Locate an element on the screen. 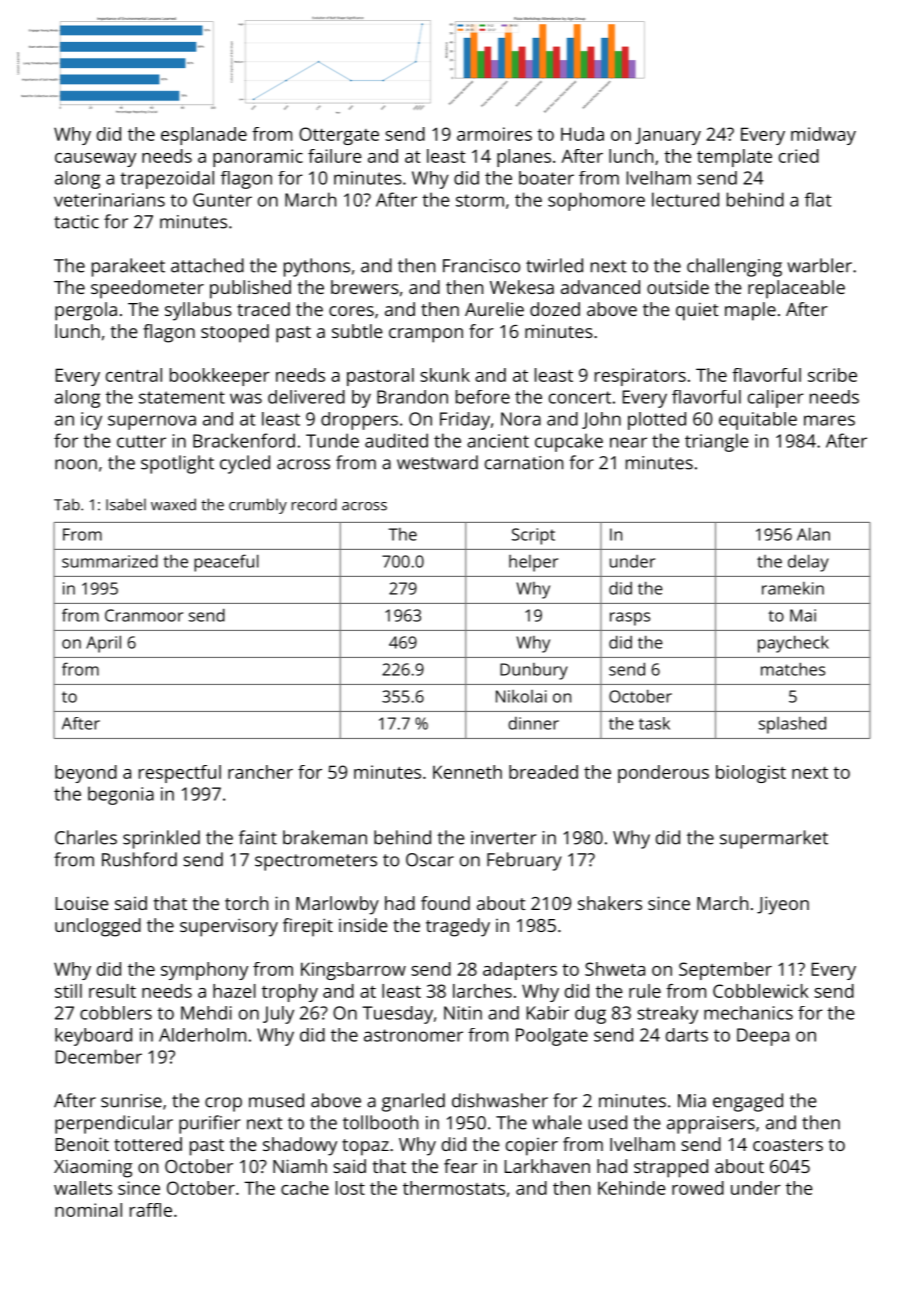 Image resolution: width=924 pixels, height=1308 pixels. central is located at coordinates (134, 375).
